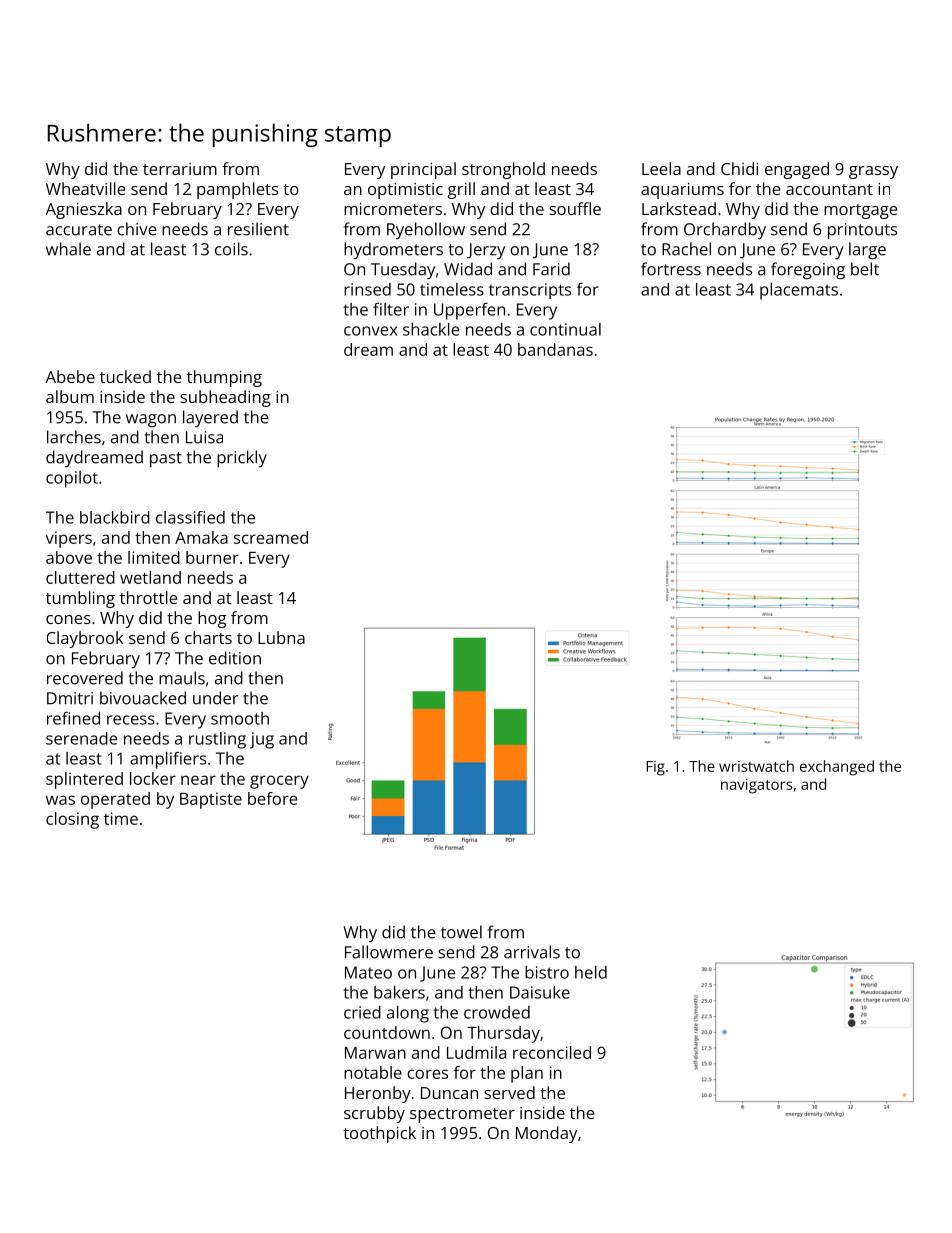 The height and width of the image is (1233, 952). Describe the element at coordinates (374, 1114) in the image. I see `scrubby` at that location.
